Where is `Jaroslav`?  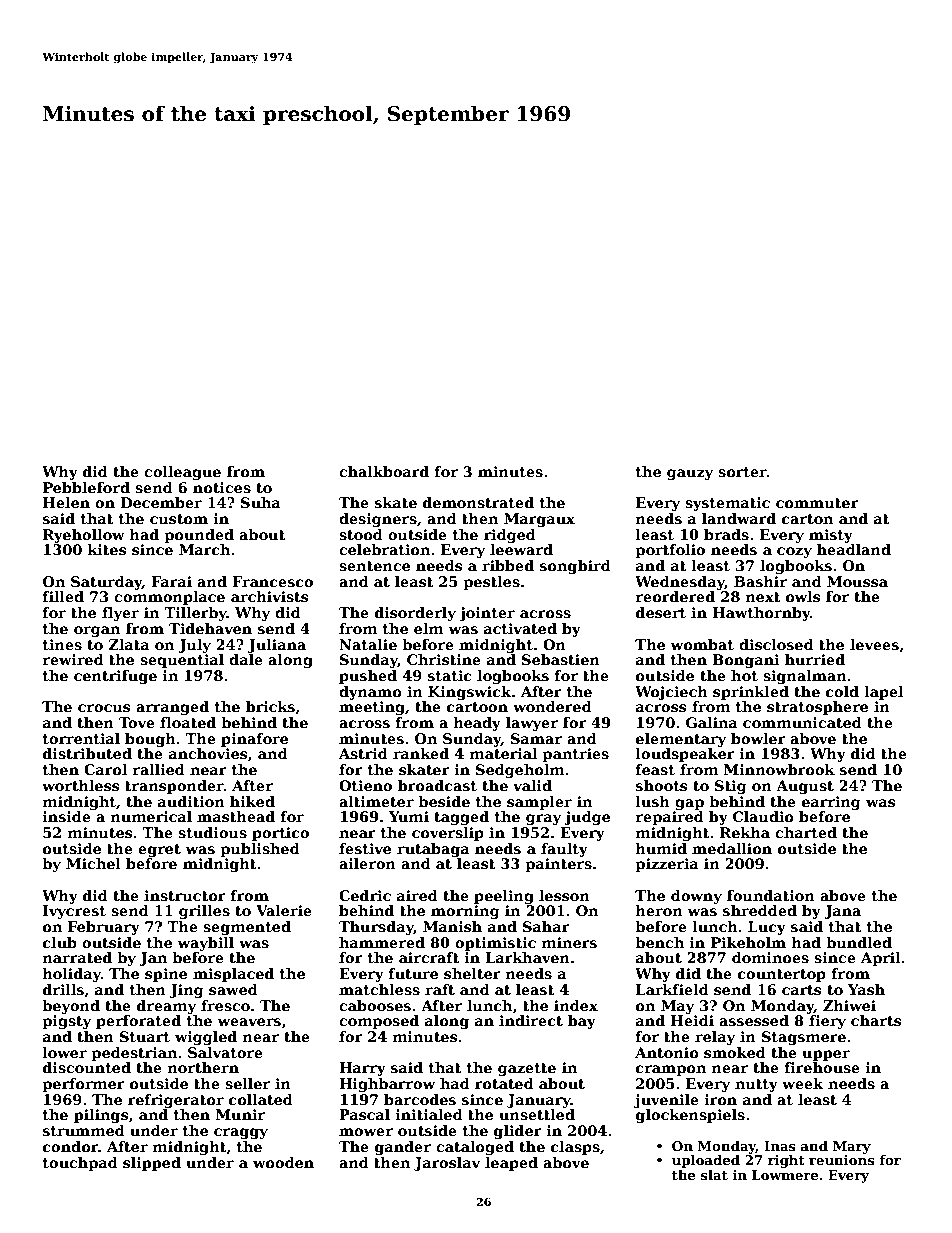 Jaroslav is located at coordinates (447, 1164).
